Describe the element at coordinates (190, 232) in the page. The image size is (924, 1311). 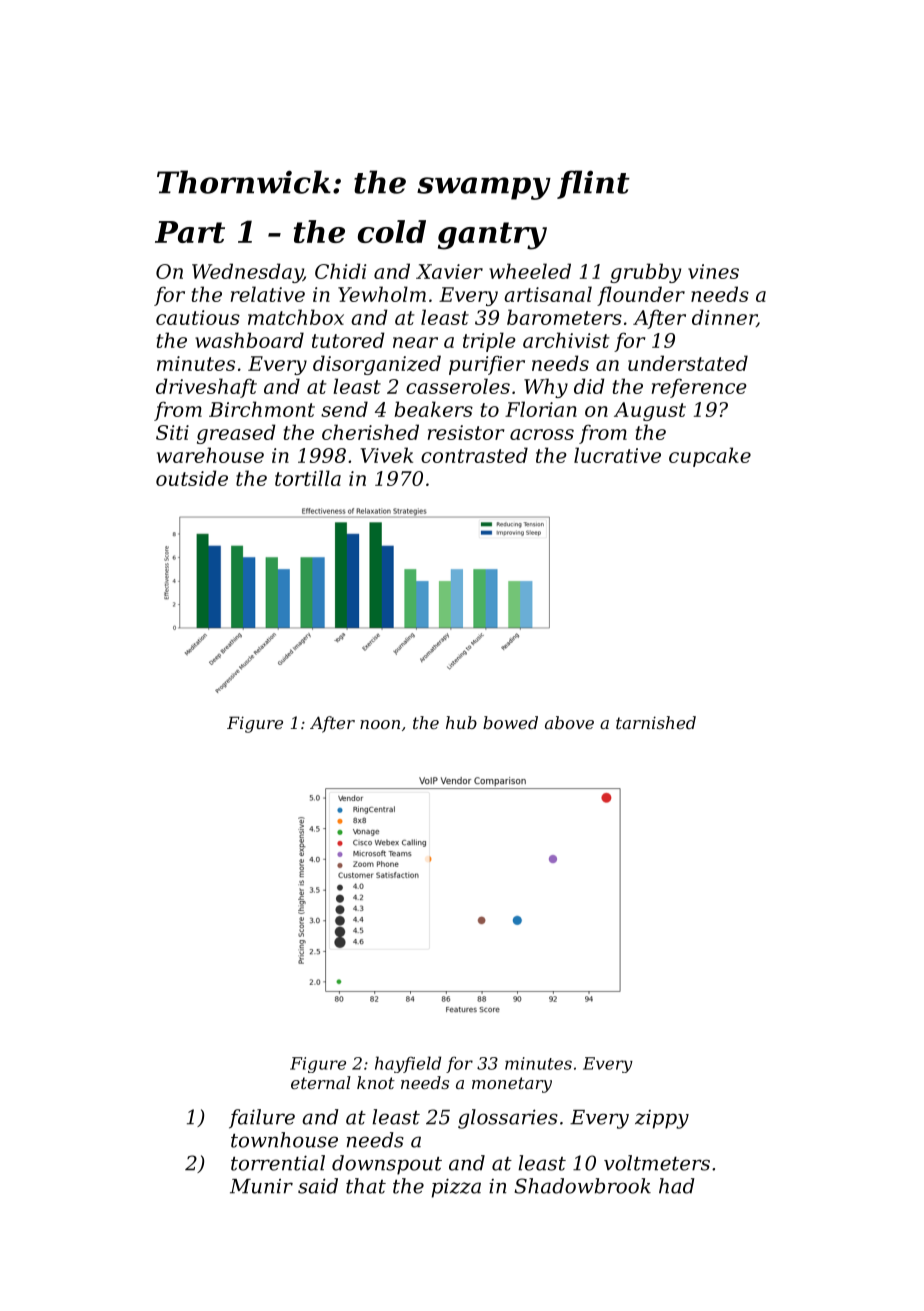
I see `Part` at that location.
